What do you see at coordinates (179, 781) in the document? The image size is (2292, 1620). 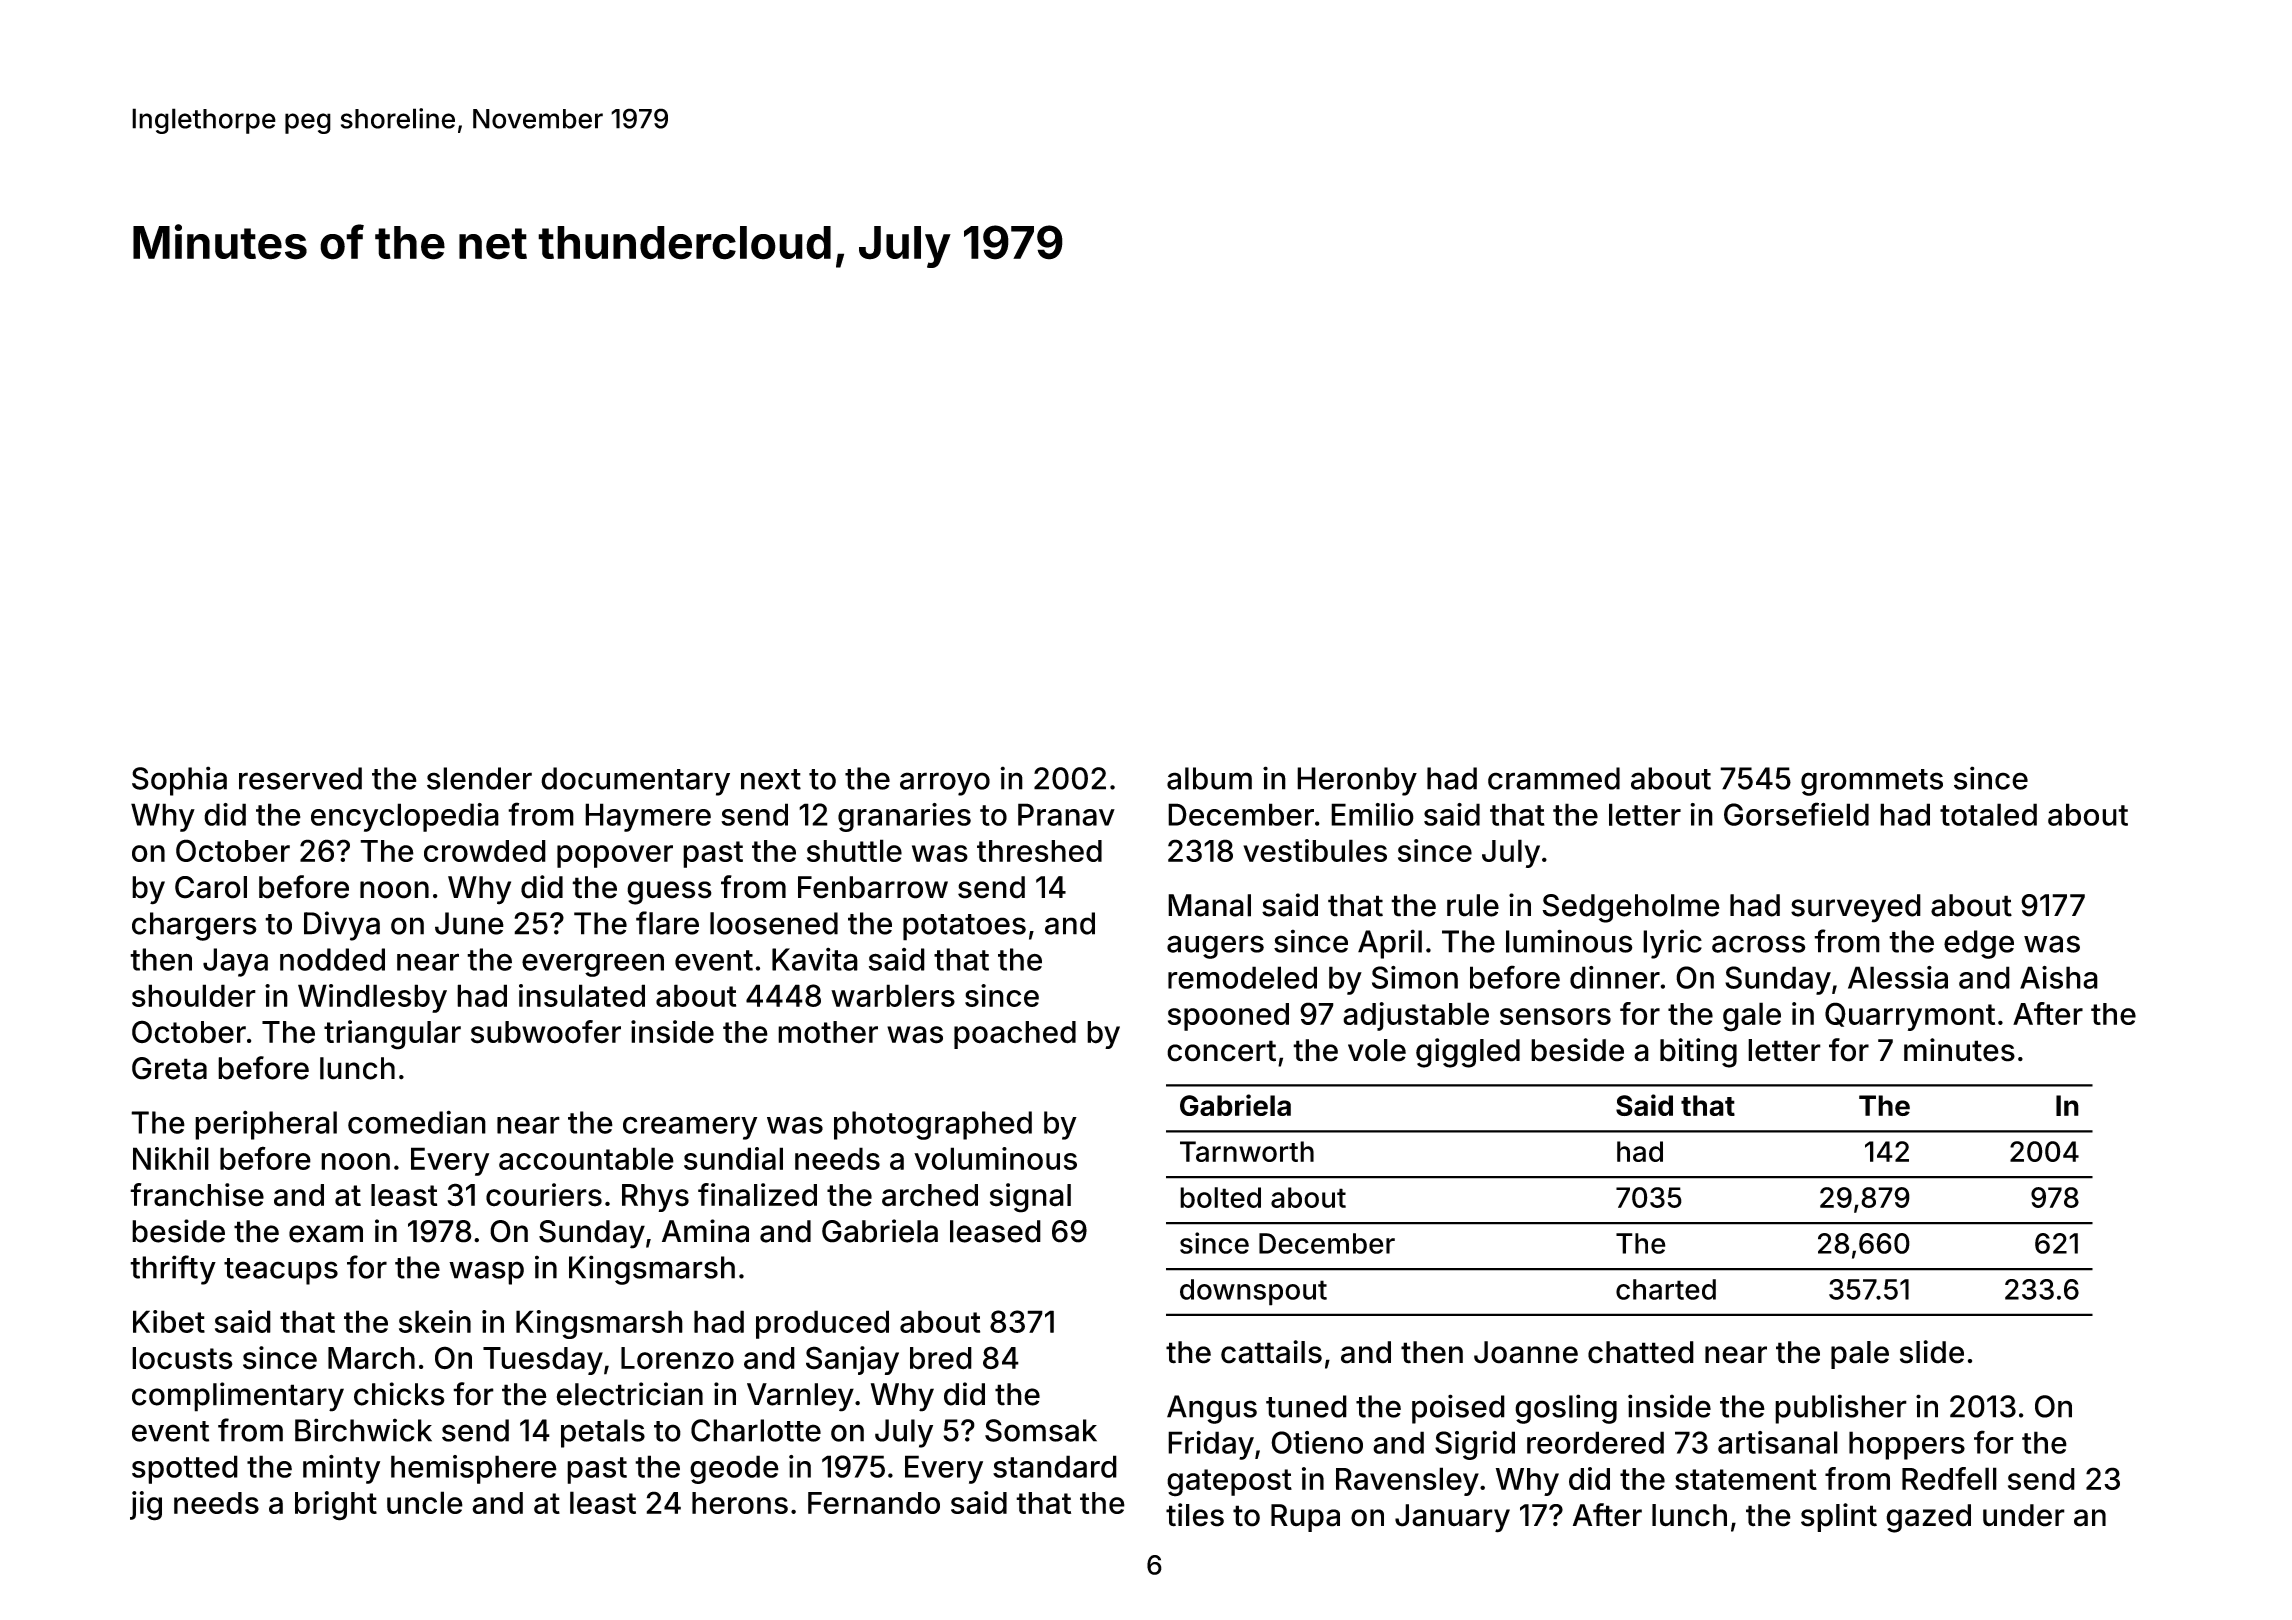 I see `Sophia` at bounding box center [179, 781].
